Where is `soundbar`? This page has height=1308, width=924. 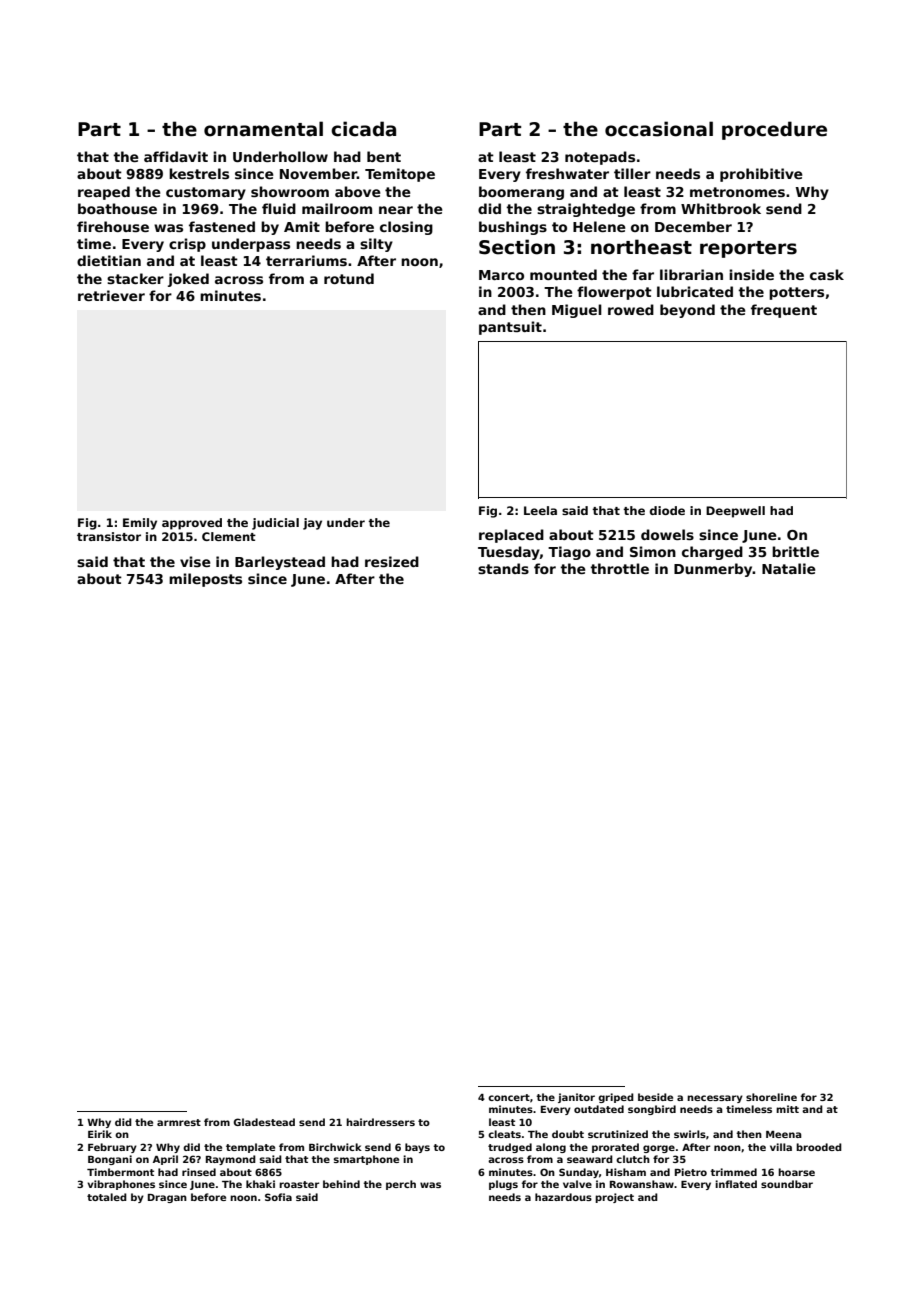 soundbar is located at coordinates (787, 1184).
